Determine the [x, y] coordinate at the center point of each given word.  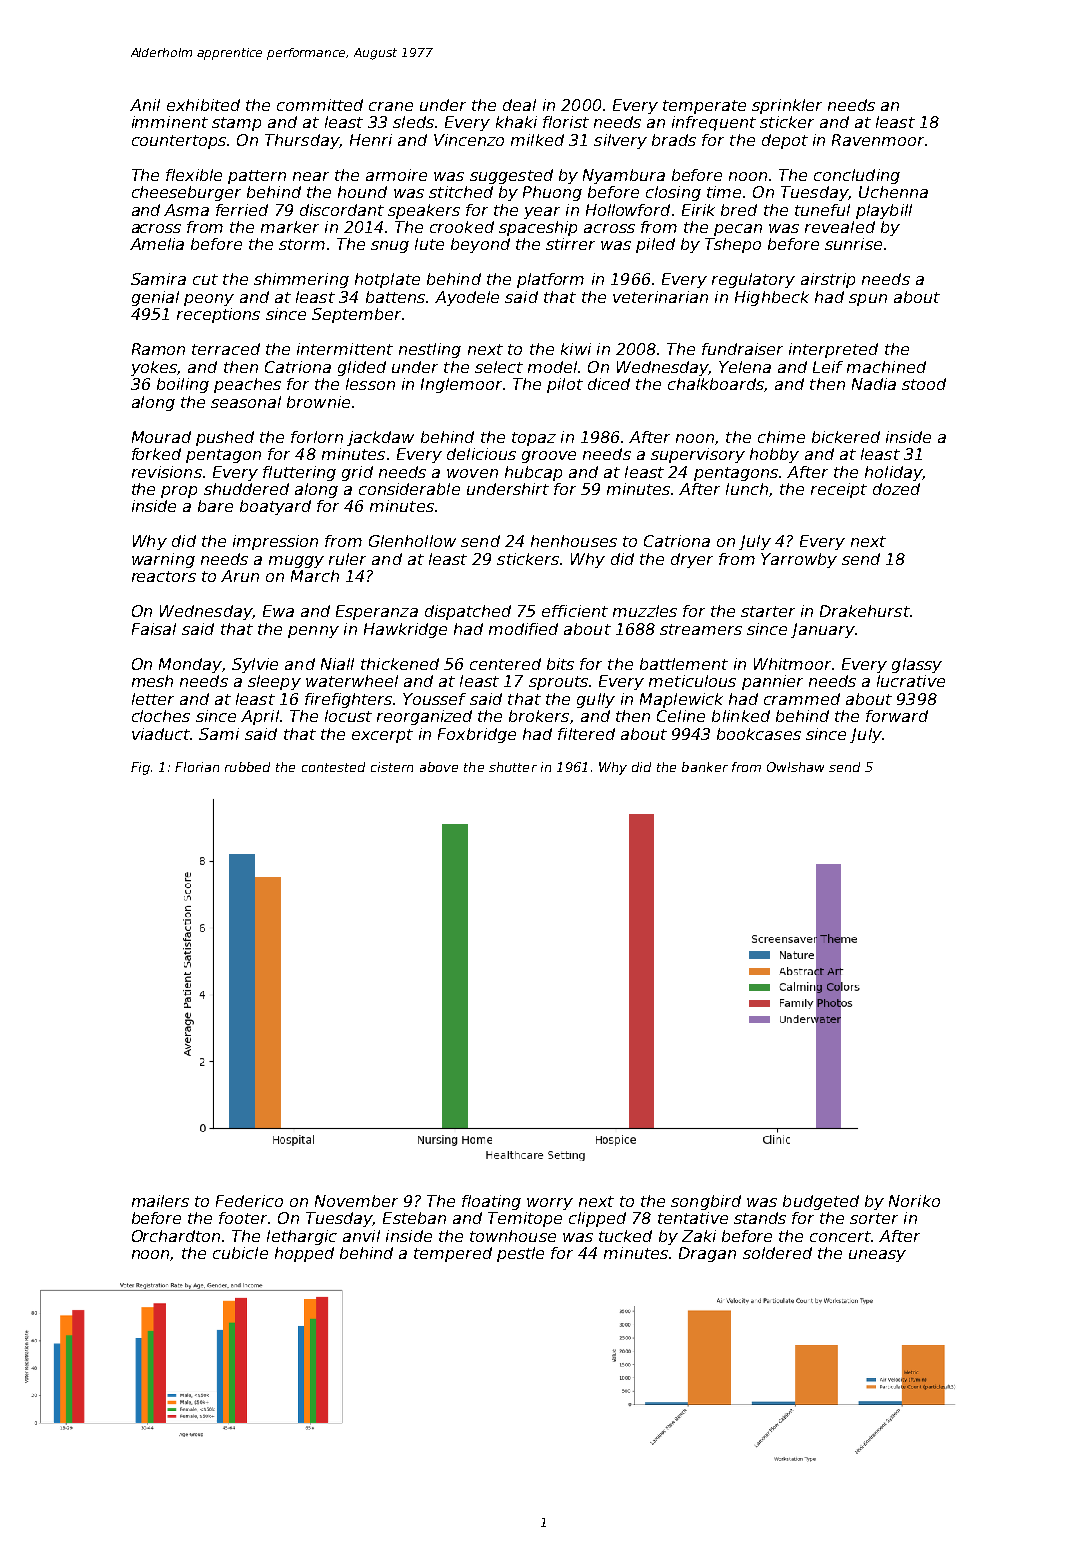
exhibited [203, 105]
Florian [197, 767]
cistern [392, 767]
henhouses [574, 541]
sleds [413, 122]
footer [243, 1218]
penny [313, 632]
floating [491, 1202]
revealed [840, 227]
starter [768, 611]
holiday [894, 473]
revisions [167, 472]
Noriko [914, 1201]
